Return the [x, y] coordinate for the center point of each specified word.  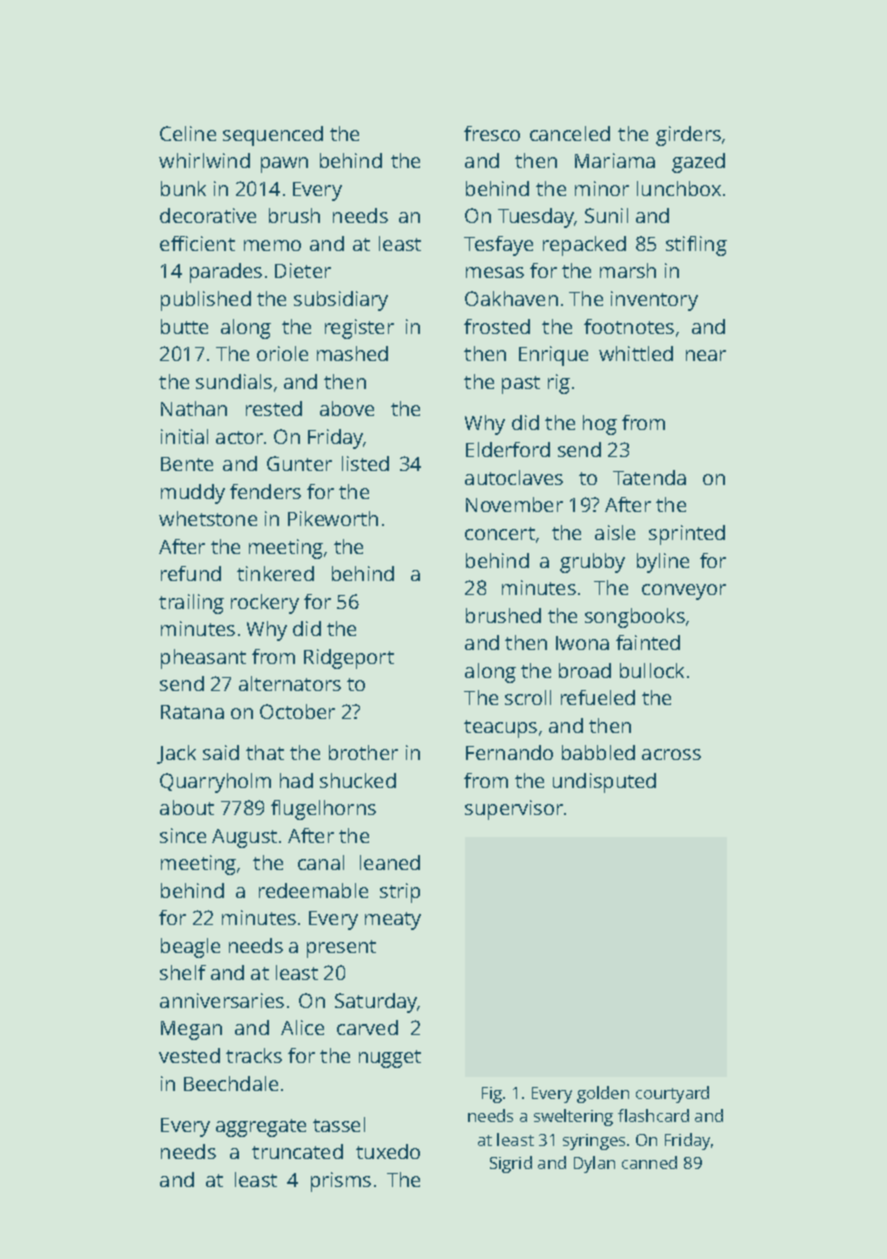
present [341, 949]
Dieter [303, 270]
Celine [188, 133]
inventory [654, 301]
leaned [390, 862]
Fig [492, 1095]
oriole [282, 353]
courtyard [672, 1094]
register [359, 329]
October [297, 711]
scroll [528, 697]
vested [189, 1055]
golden [603, 1094]
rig [559, 384]
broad [585, 670]
